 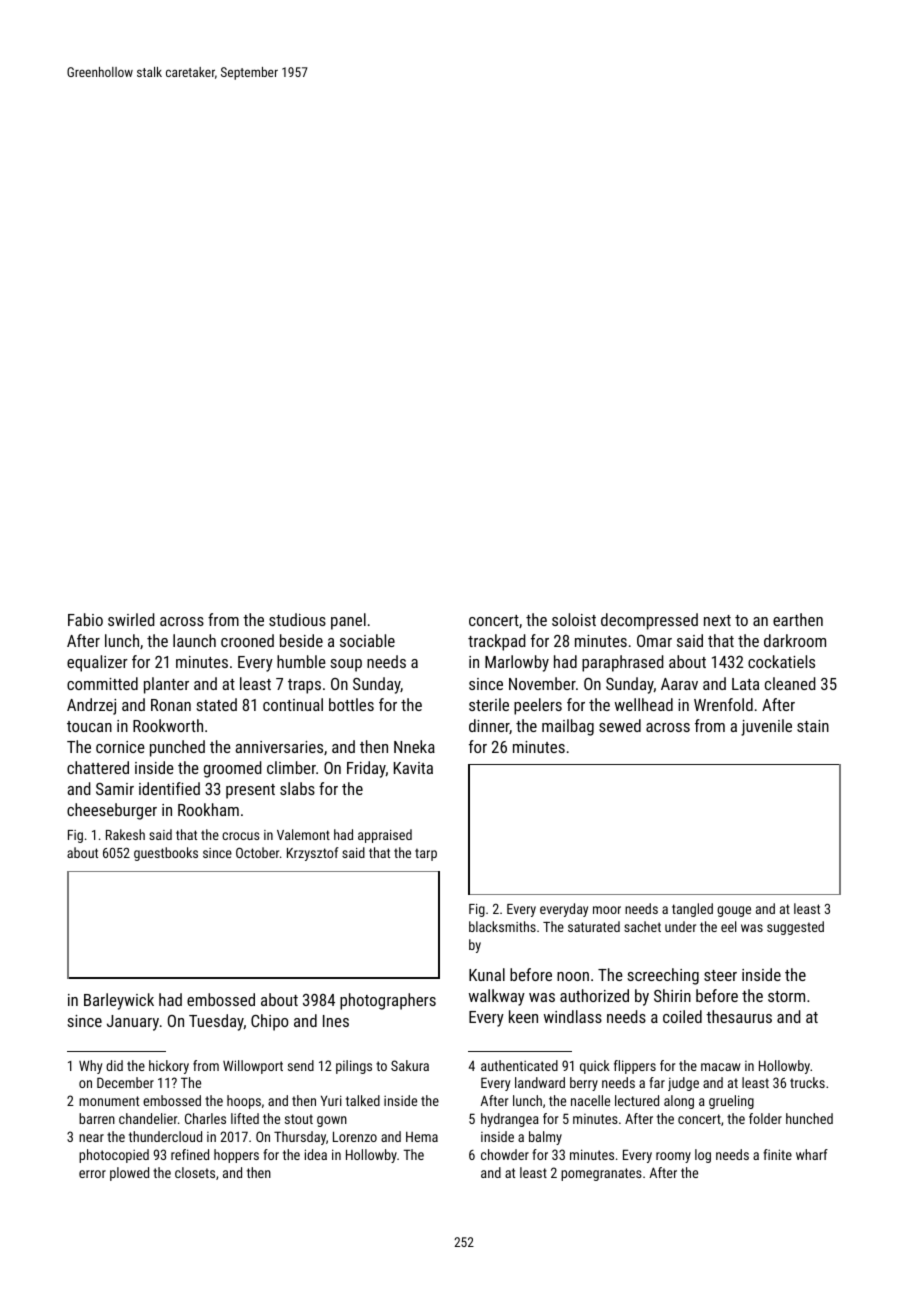 I want to click on moor, so click(x=607, y=910).
